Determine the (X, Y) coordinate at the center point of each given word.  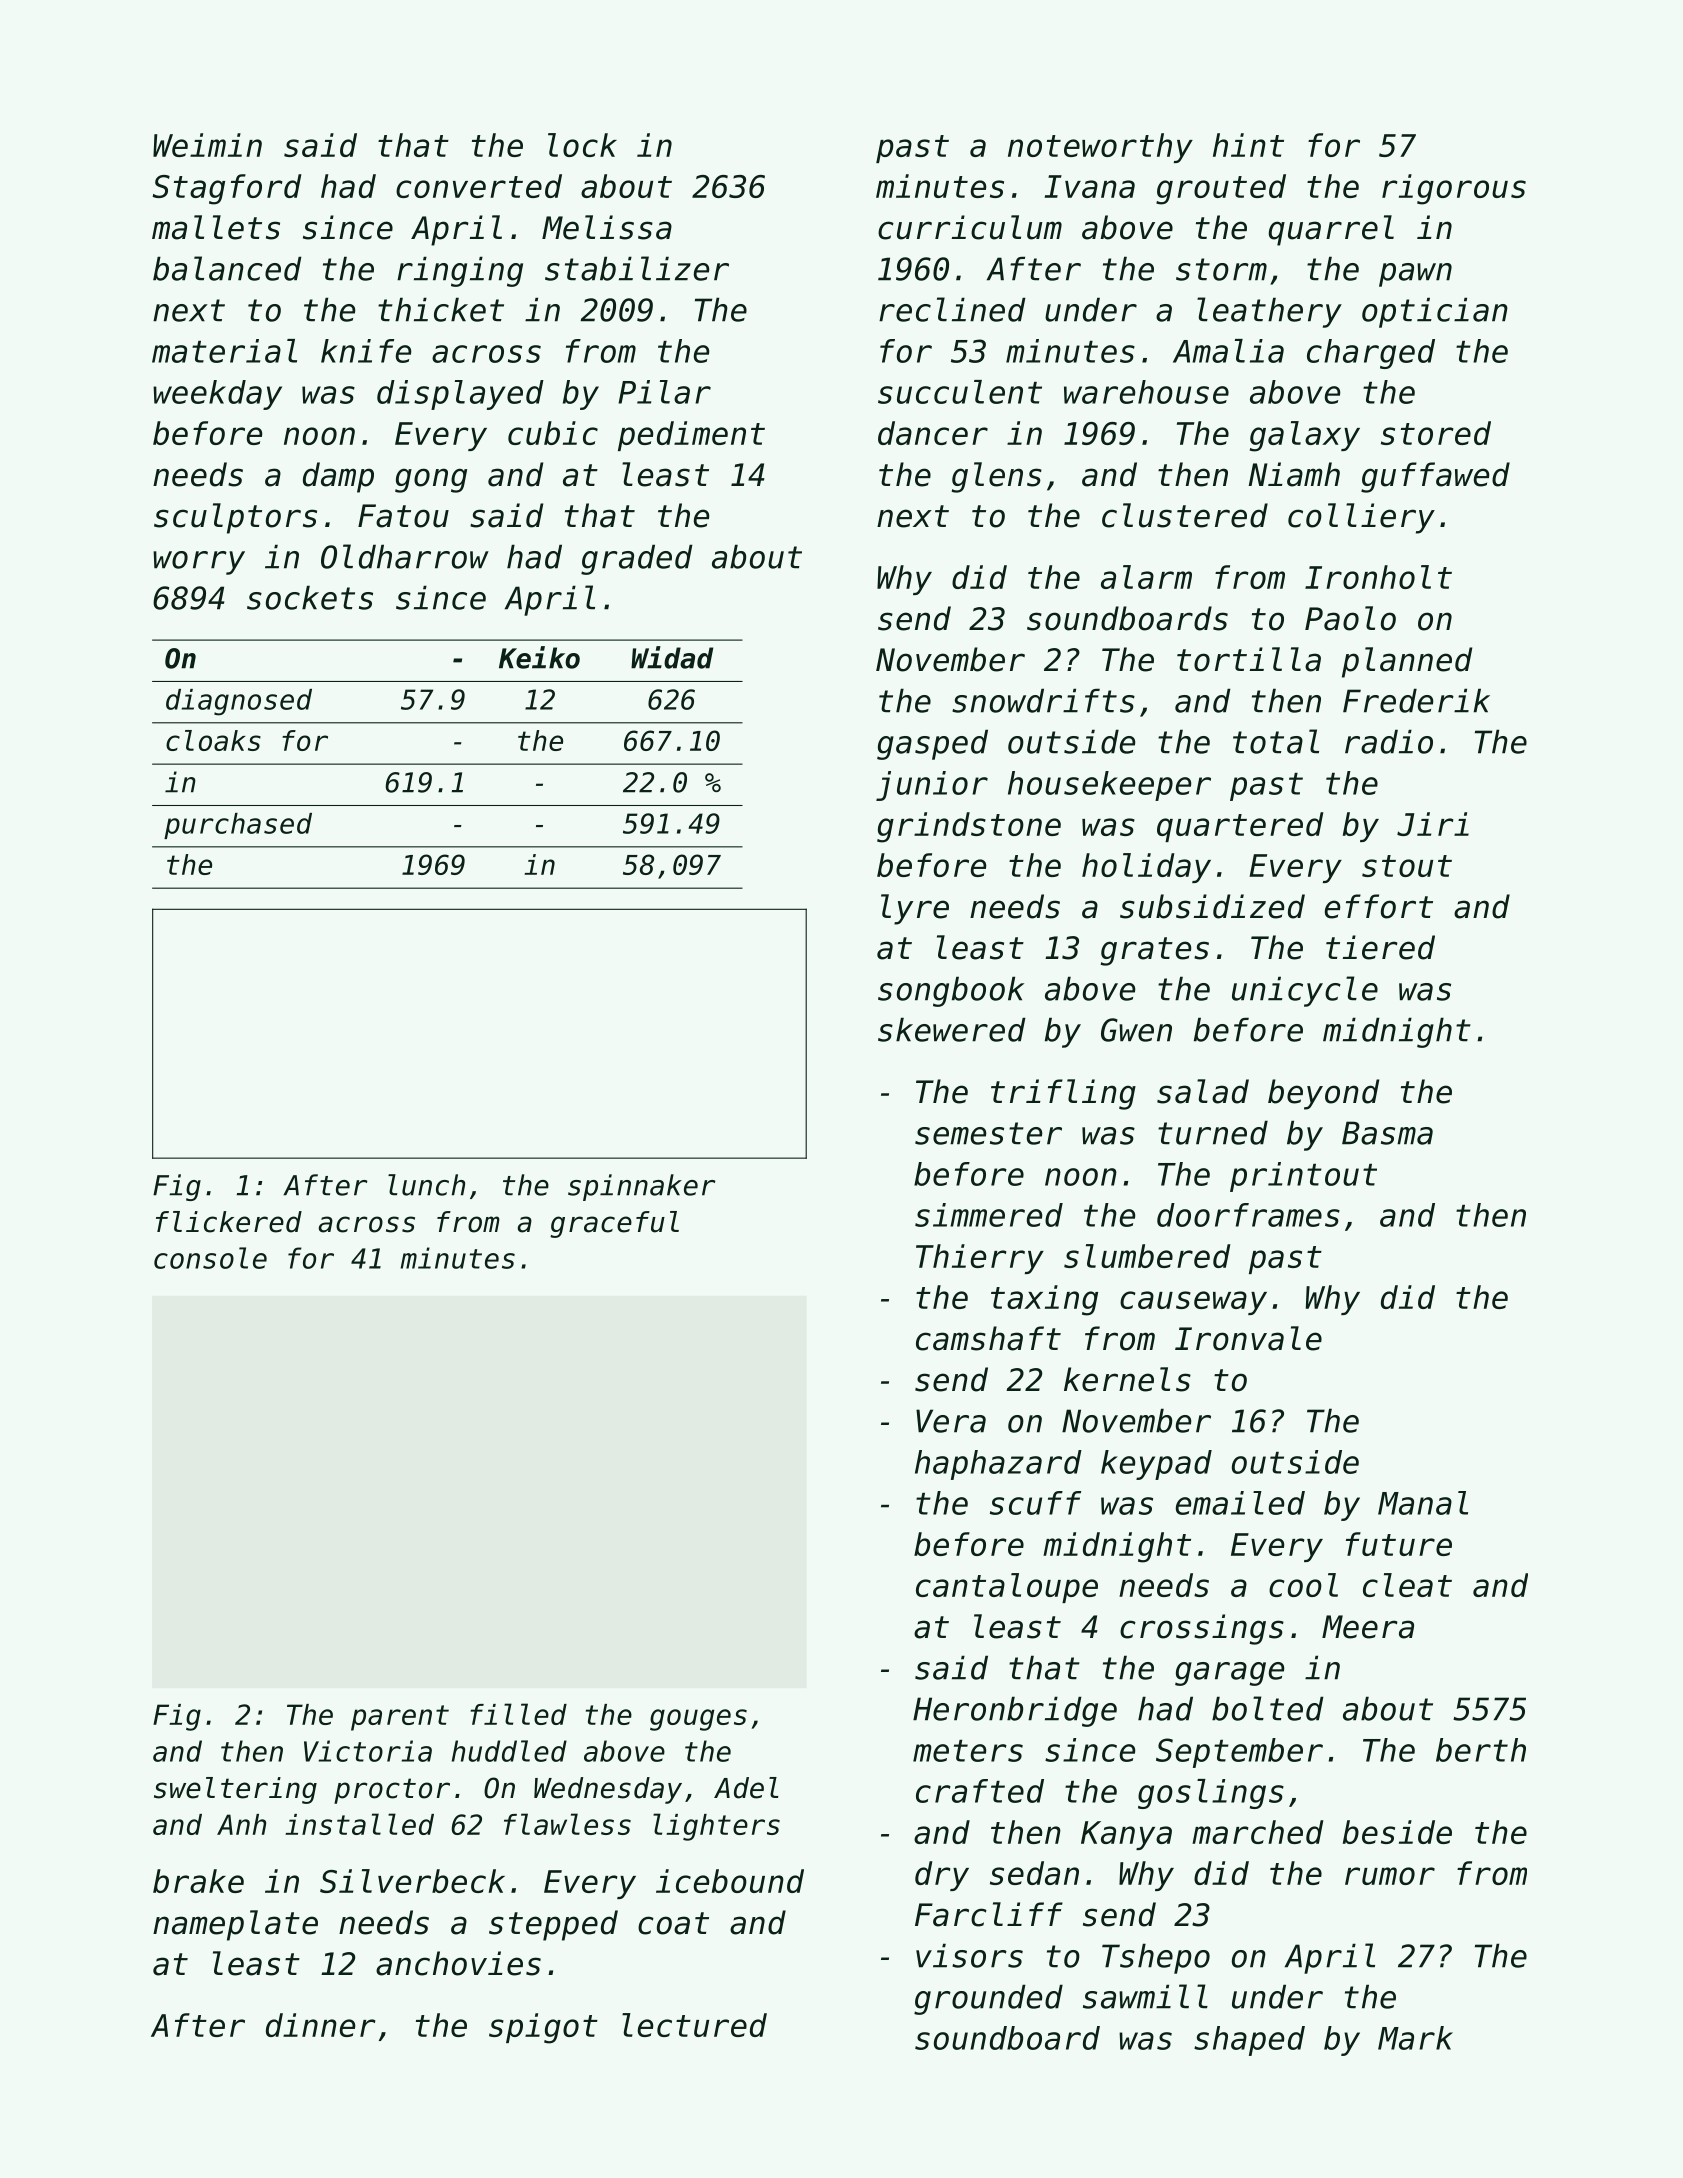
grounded (988, 1999)
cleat (1407, 1585)
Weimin (207, 145)
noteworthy (1100, 148)
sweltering (235, 1790)
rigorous (1454, 189)
